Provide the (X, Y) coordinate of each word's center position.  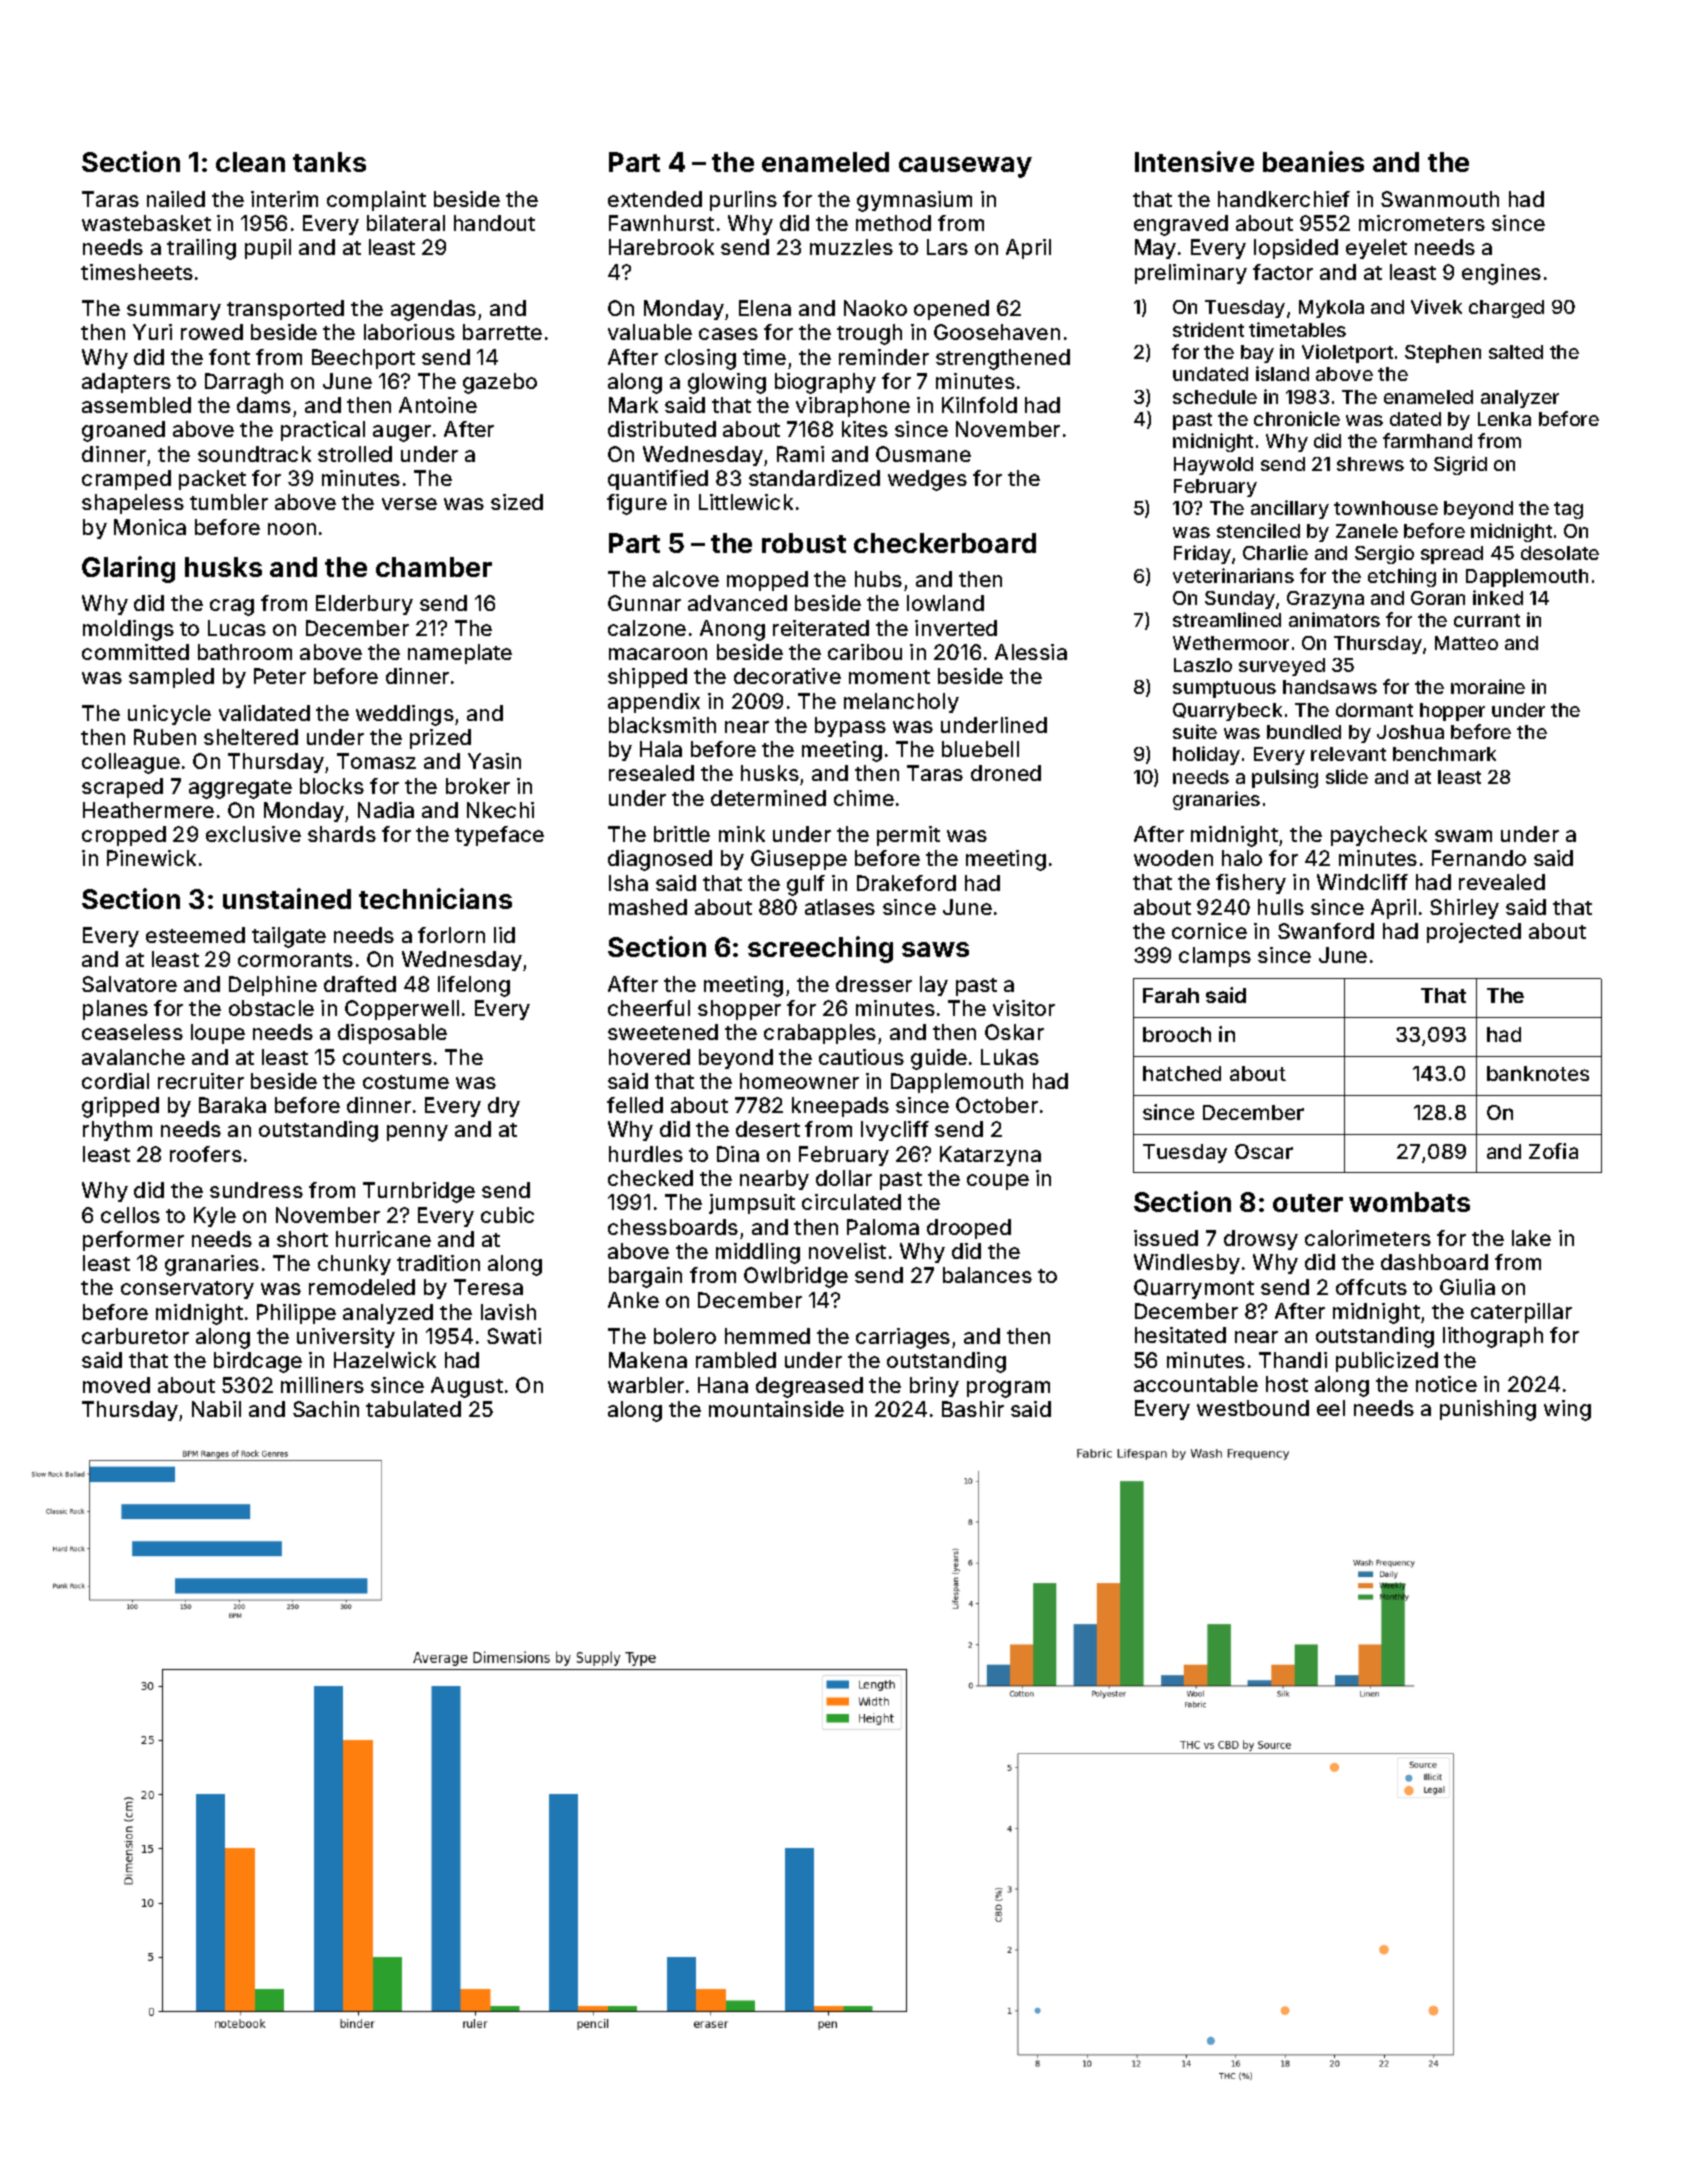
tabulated (413, 1409)
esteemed (195, 935)
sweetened (663, 1032)
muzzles (851, 247)
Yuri (152, 332)
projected (1474, 933)
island (1282, 373)
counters (387, 1058)
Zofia (1553, 1151)
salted (1516, 352)
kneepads (840, 1107)
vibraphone (853, 407)
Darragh (244, 383)
